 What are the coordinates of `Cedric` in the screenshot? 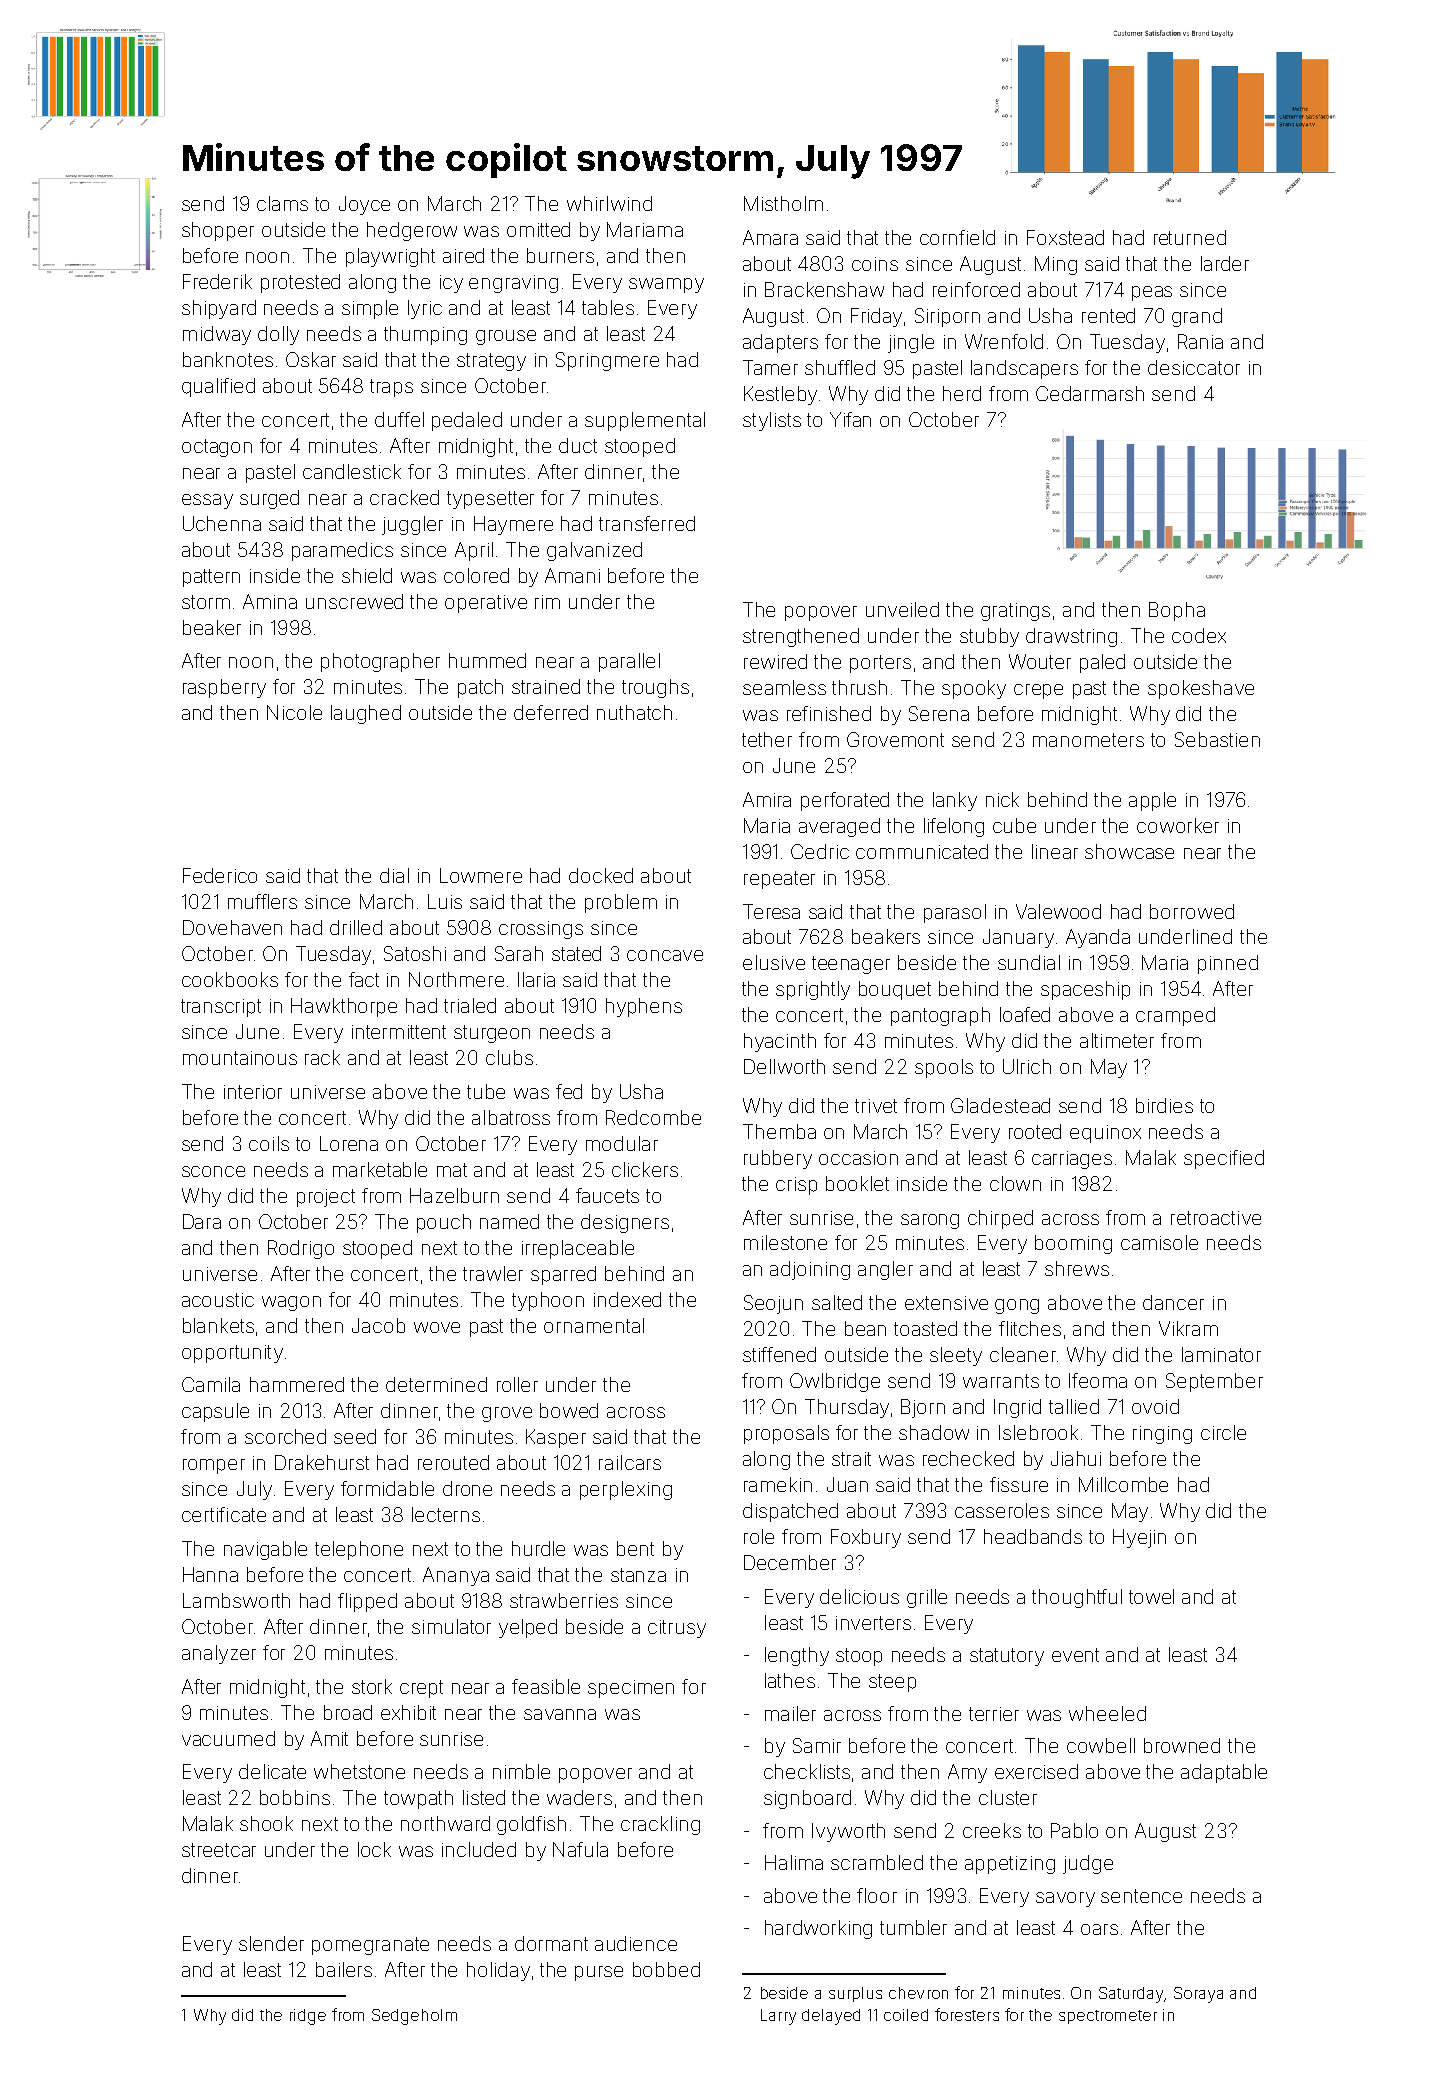 It's located at (820, 851).
